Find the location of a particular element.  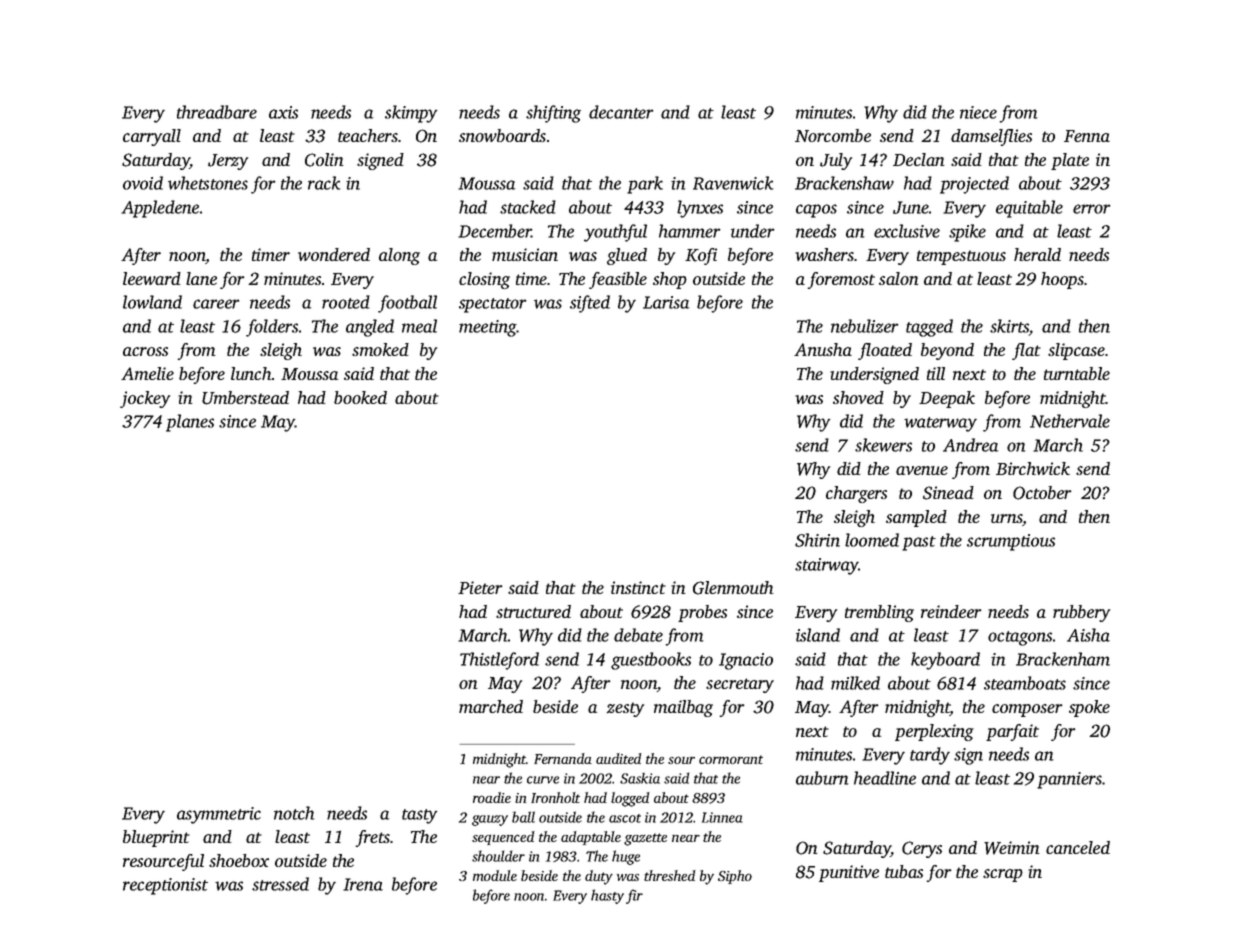

decanter is located at coordinates (621, 112).
